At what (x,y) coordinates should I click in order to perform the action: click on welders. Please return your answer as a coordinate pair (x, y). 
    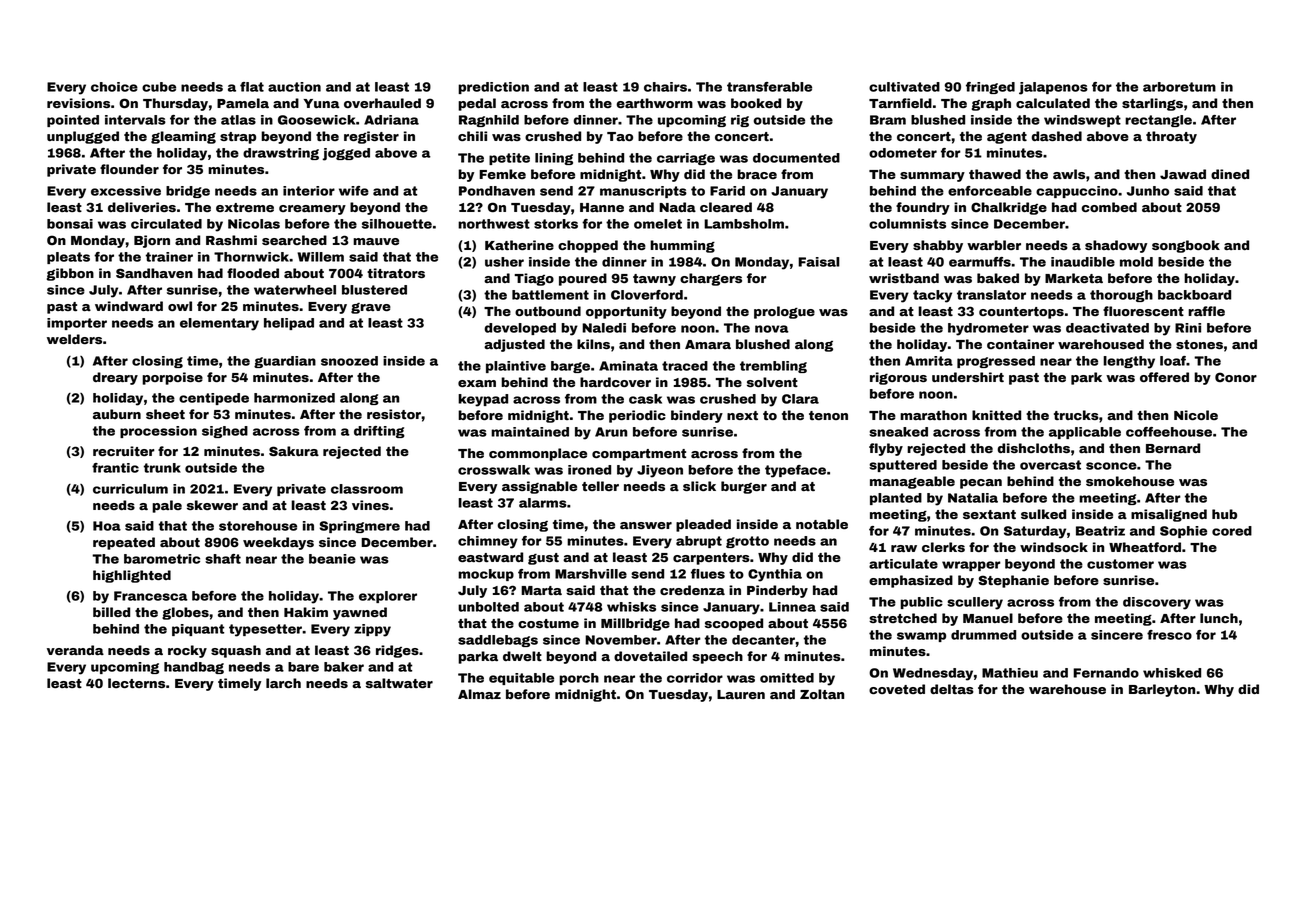
    Looking at the image, I should click on (74, 339).
